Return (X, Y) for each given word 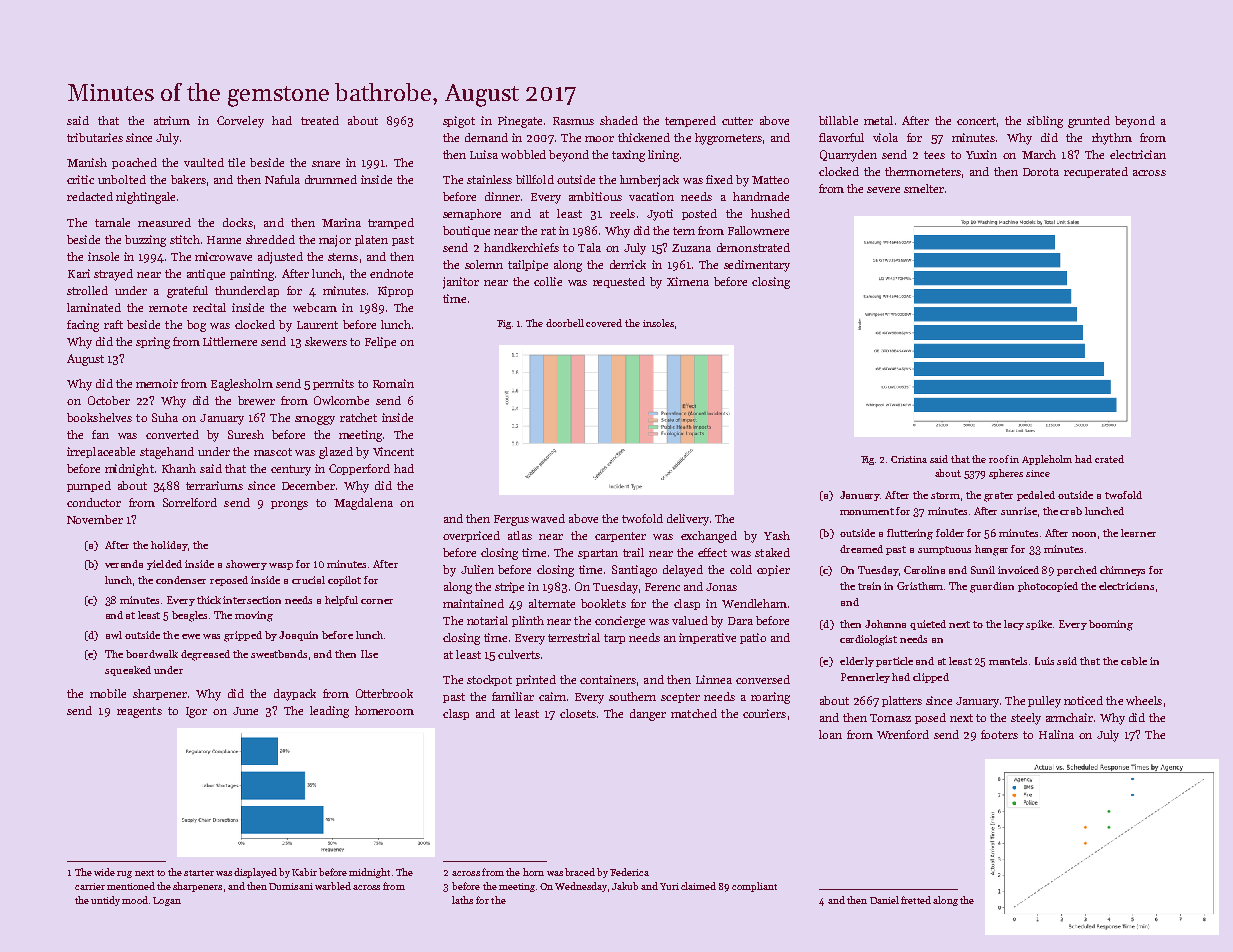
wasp (281, 566)
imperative (707, 638)
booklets (603, 603)
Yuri (669, 886)
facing (83, 326)
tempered (690, 121)
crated (1109, 459)
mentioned (131, 886)
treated (320, 120)
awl (114, 635)
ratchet (358, 417)
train (869, 586)
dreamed (861, 549)
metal (878, 120)
